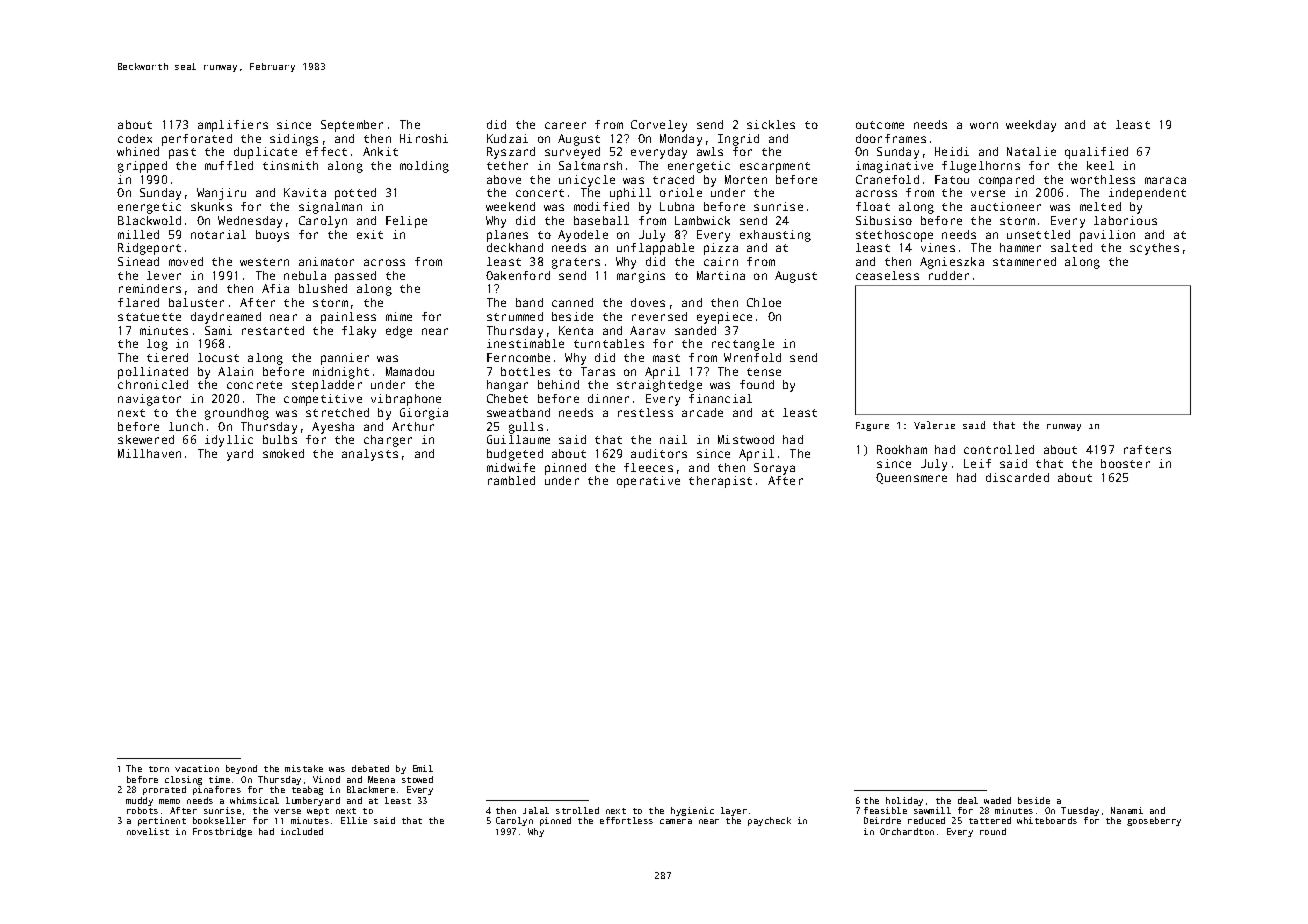 The image size is (1308, 924). Describe the element at coordinates (775, 236) in the screenshot. I see `exhausting` at that location.
